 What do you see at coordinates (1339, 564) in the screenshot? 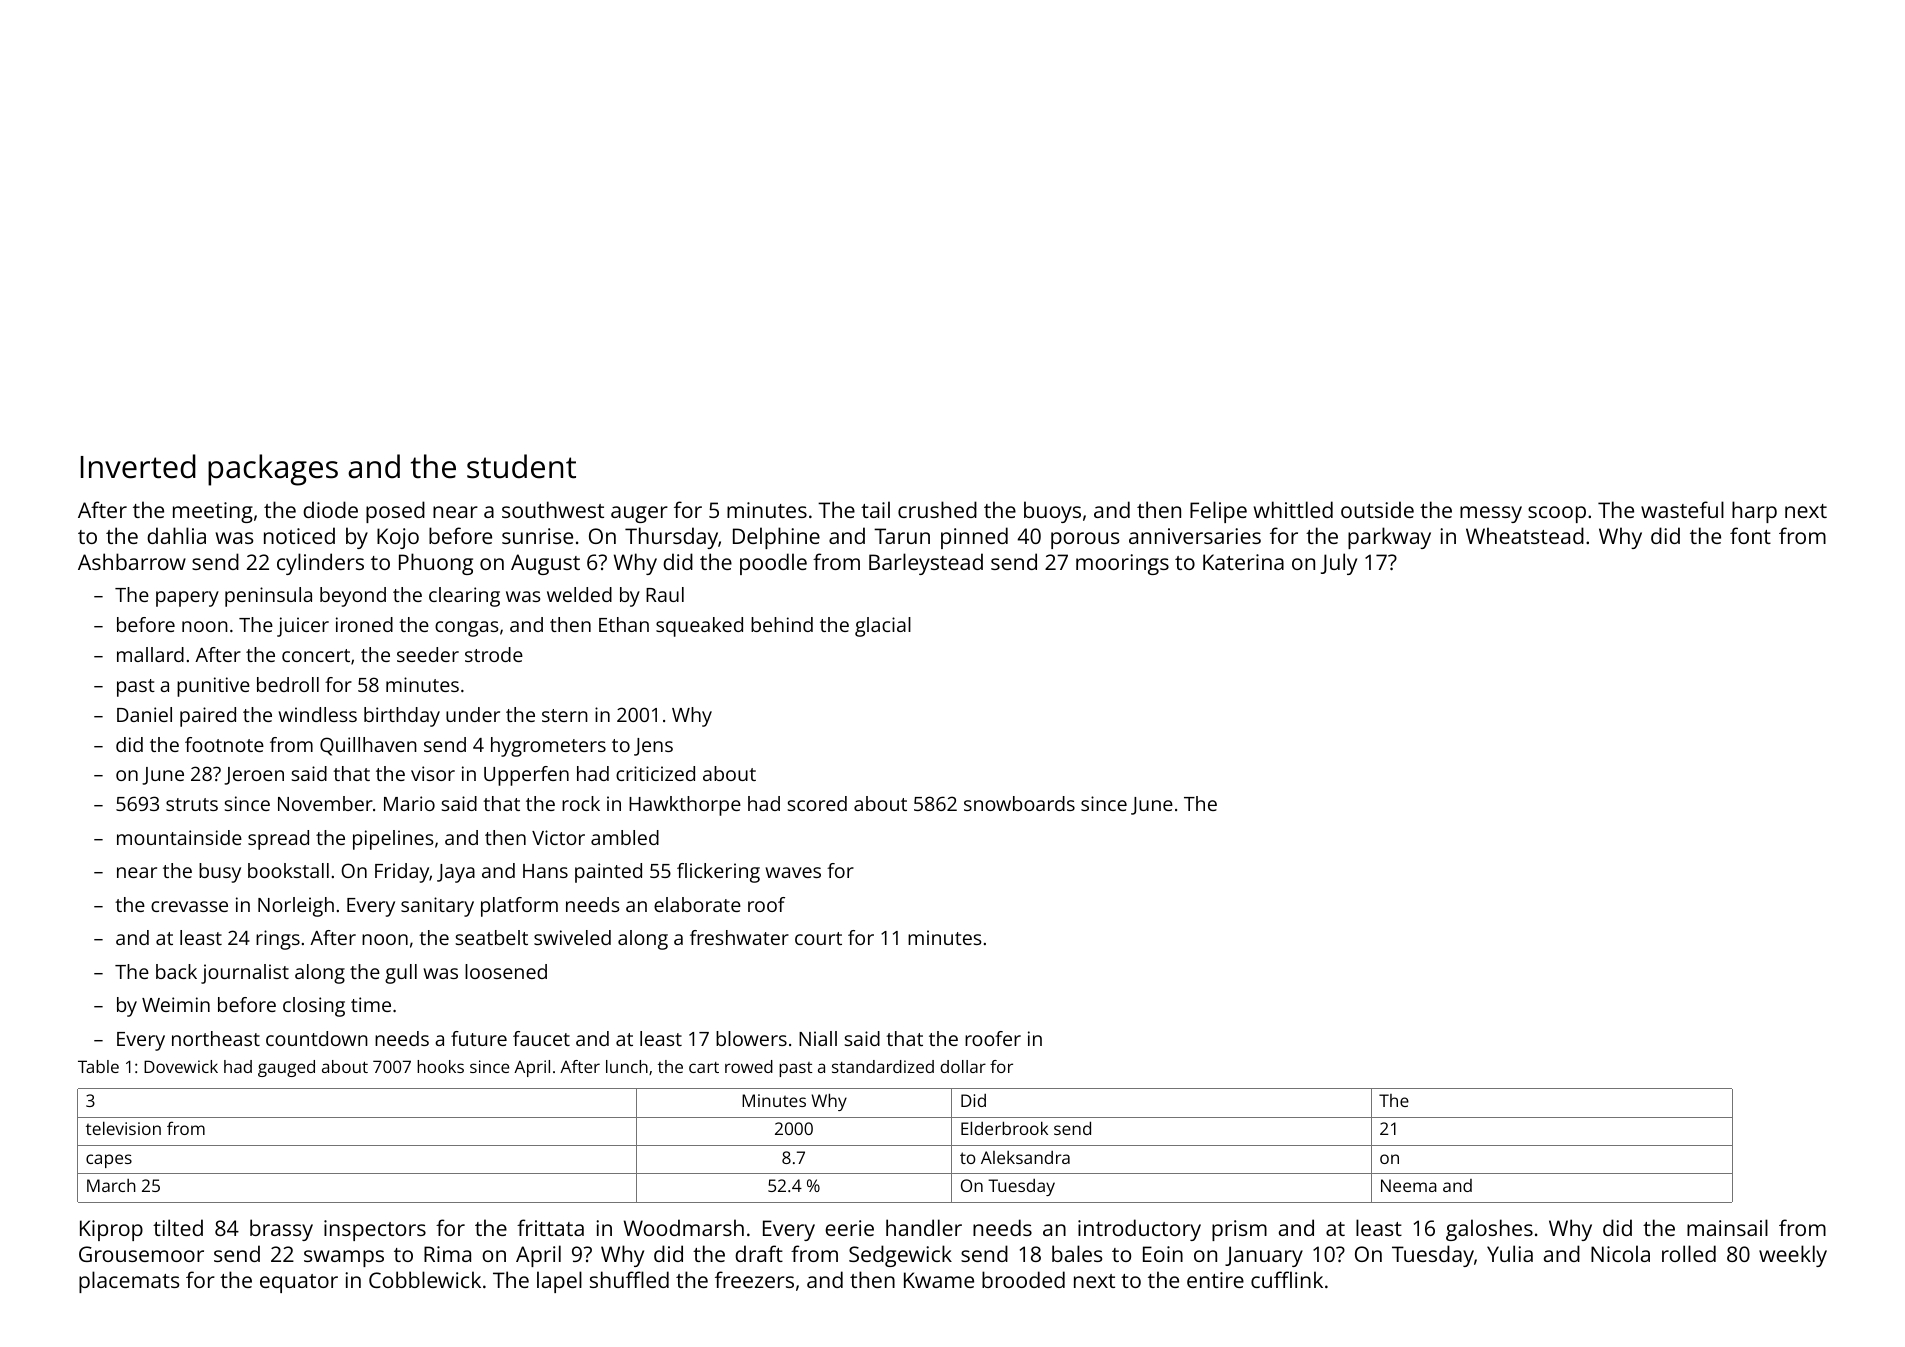
I see `July` at bounding box center [1339, 564].
